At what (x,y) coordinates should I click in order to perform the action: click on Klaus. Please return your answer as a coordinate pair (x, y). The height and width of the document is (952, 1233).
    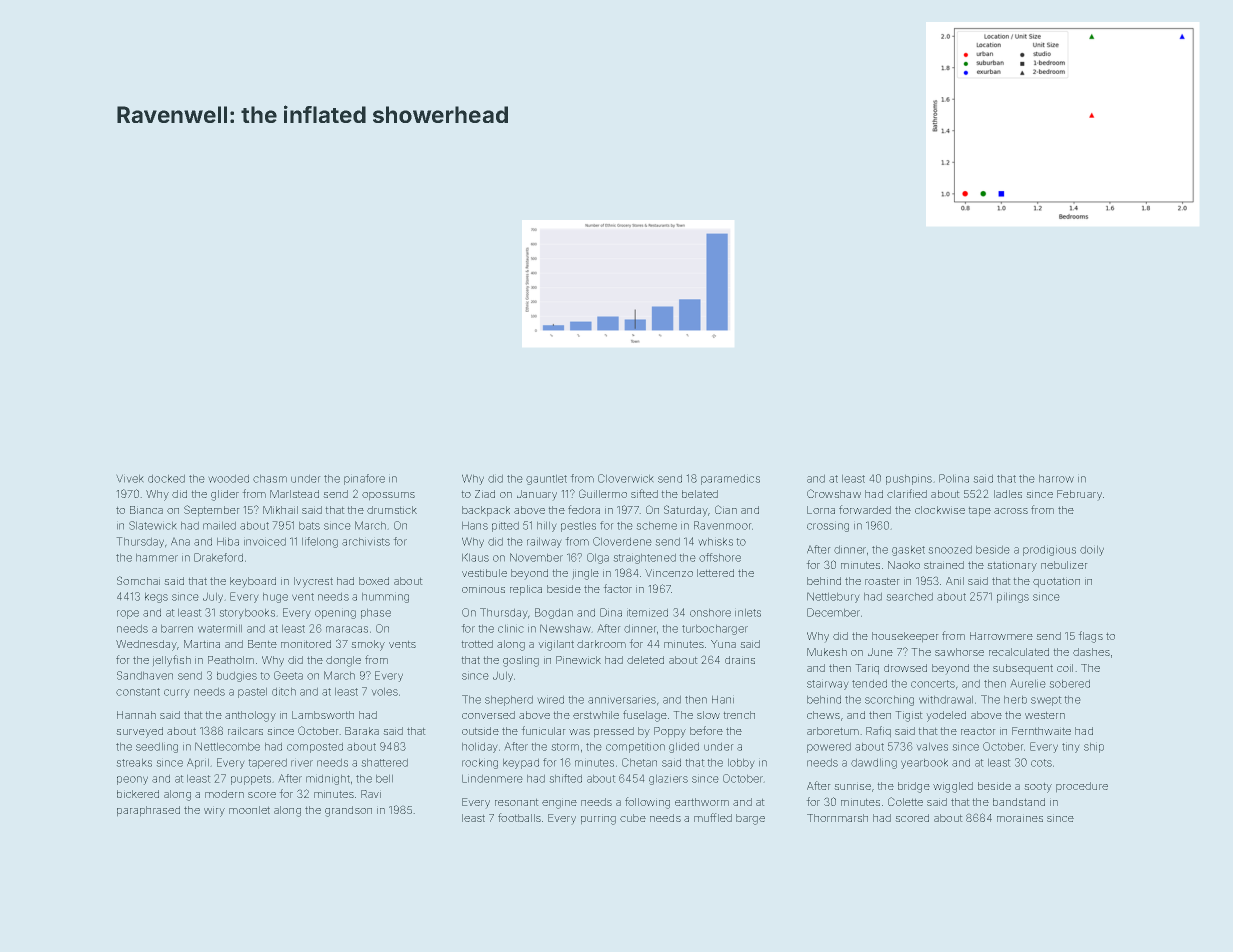
    Looking at the image, I should click on (475, 557).
